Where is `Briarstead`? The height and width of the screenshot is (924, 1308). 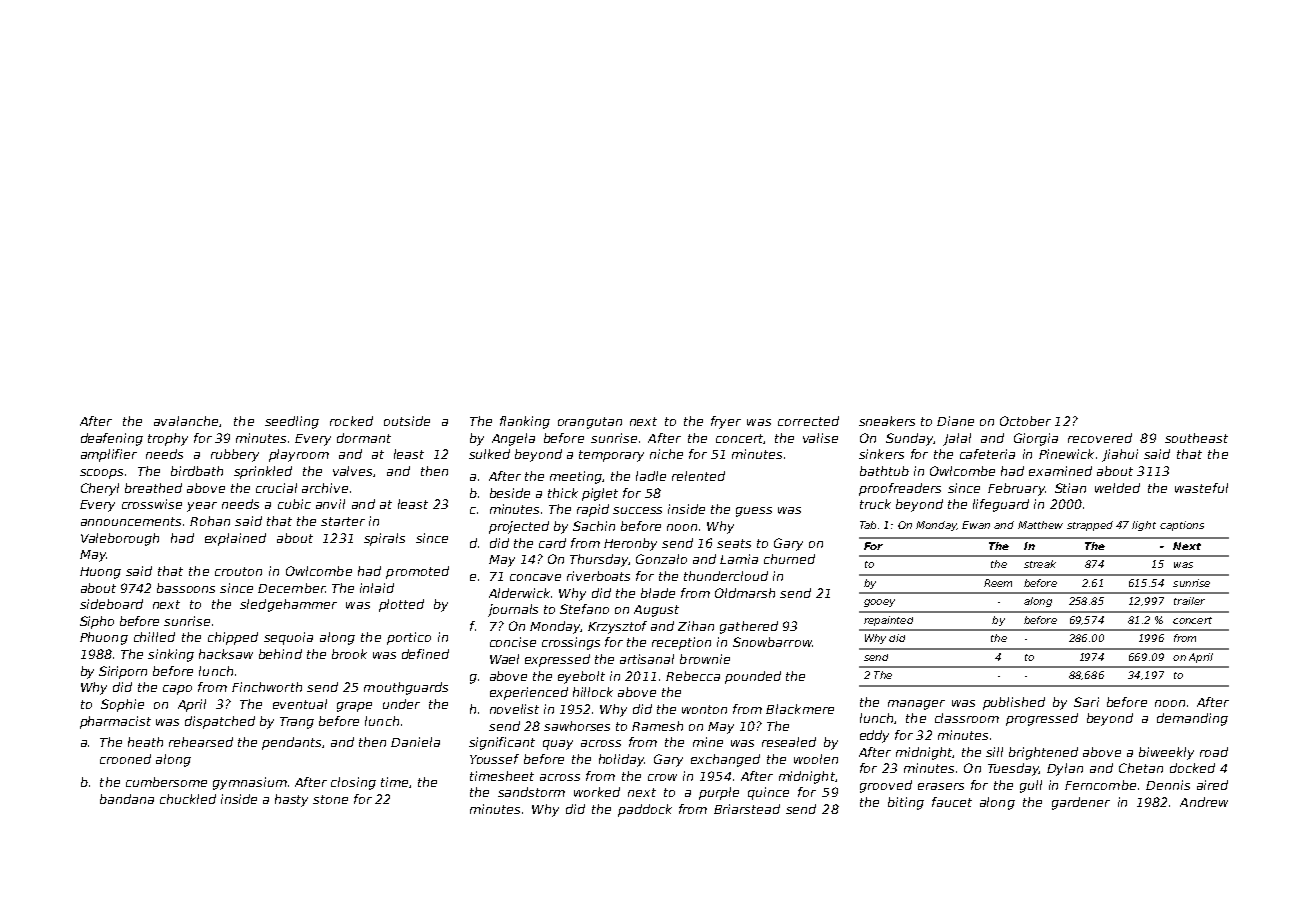 Briarstead is located at coordinates (747, 809).
